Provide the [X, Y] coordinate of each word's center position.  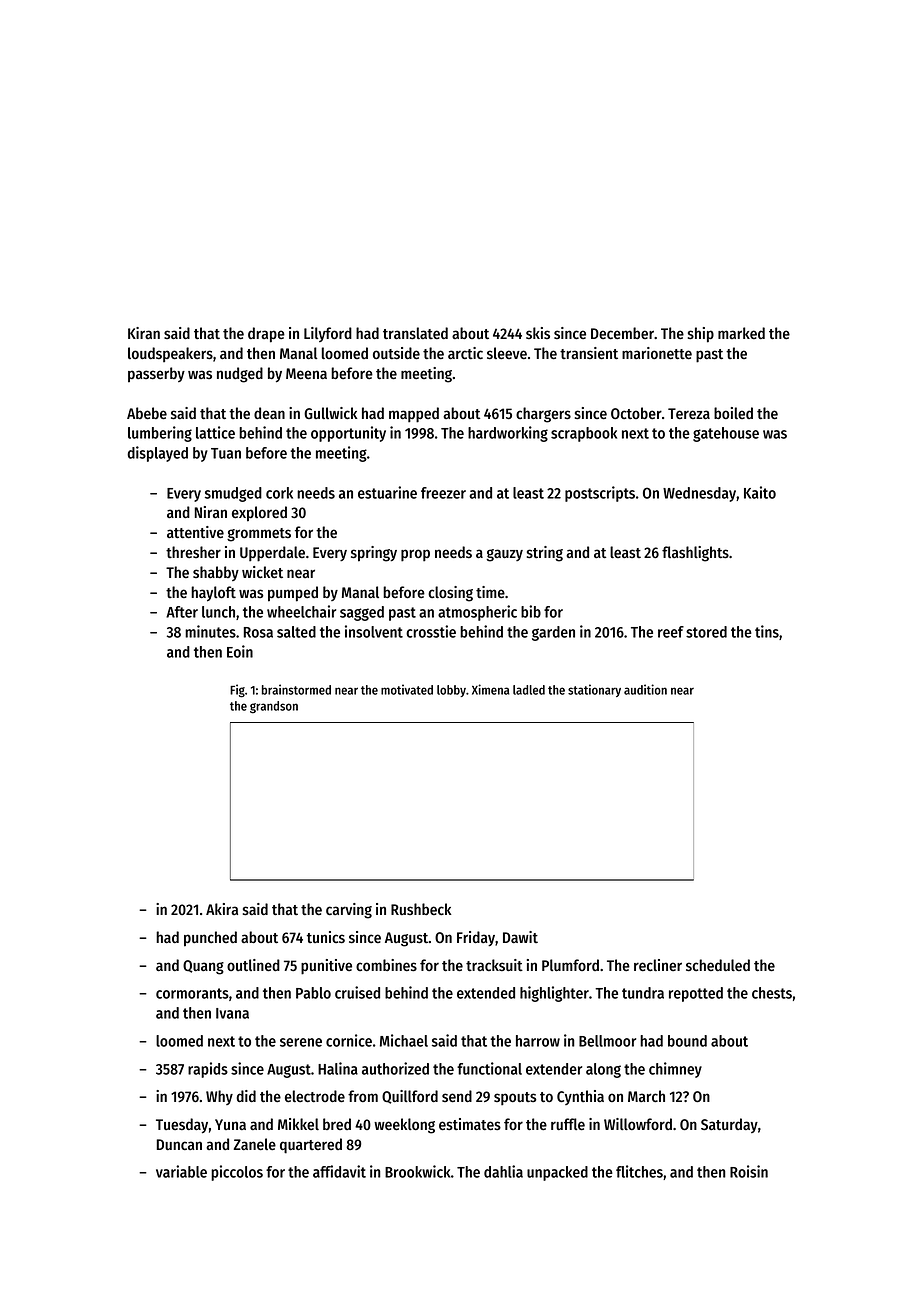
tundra [643, 993]
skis [538, 333]
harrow [538, 1041]
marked [741, 333]
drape [266, 335]
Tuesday [182, 1126]
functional [489, 1068]
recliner [658, 965]
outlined [253, 965]
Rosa [258, 632]
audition [645, 689]
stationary [594, 690]
